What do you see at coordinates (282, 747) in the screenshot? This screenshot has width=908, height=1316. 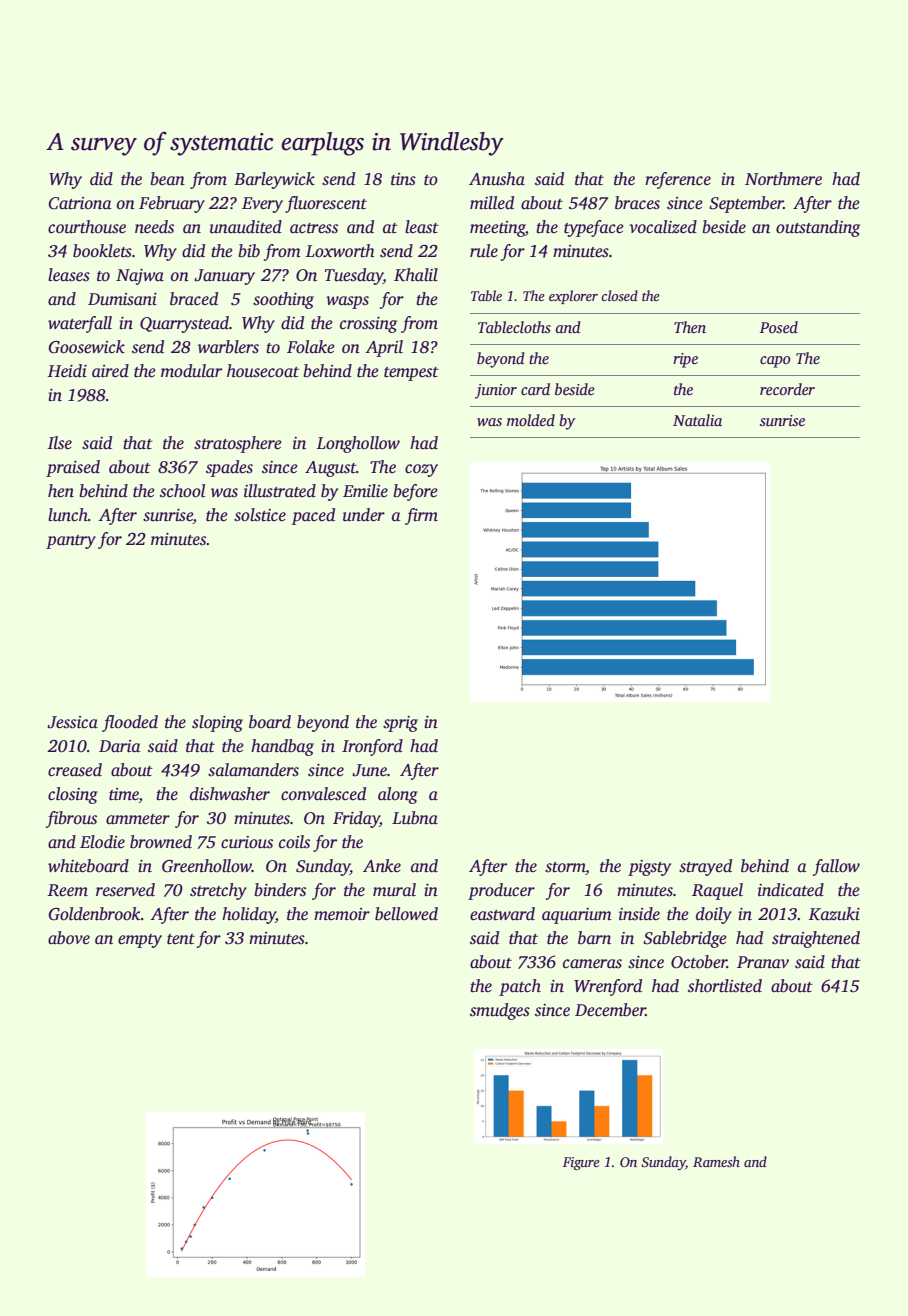 I see `handbag` at bounding box center [282, 747].
